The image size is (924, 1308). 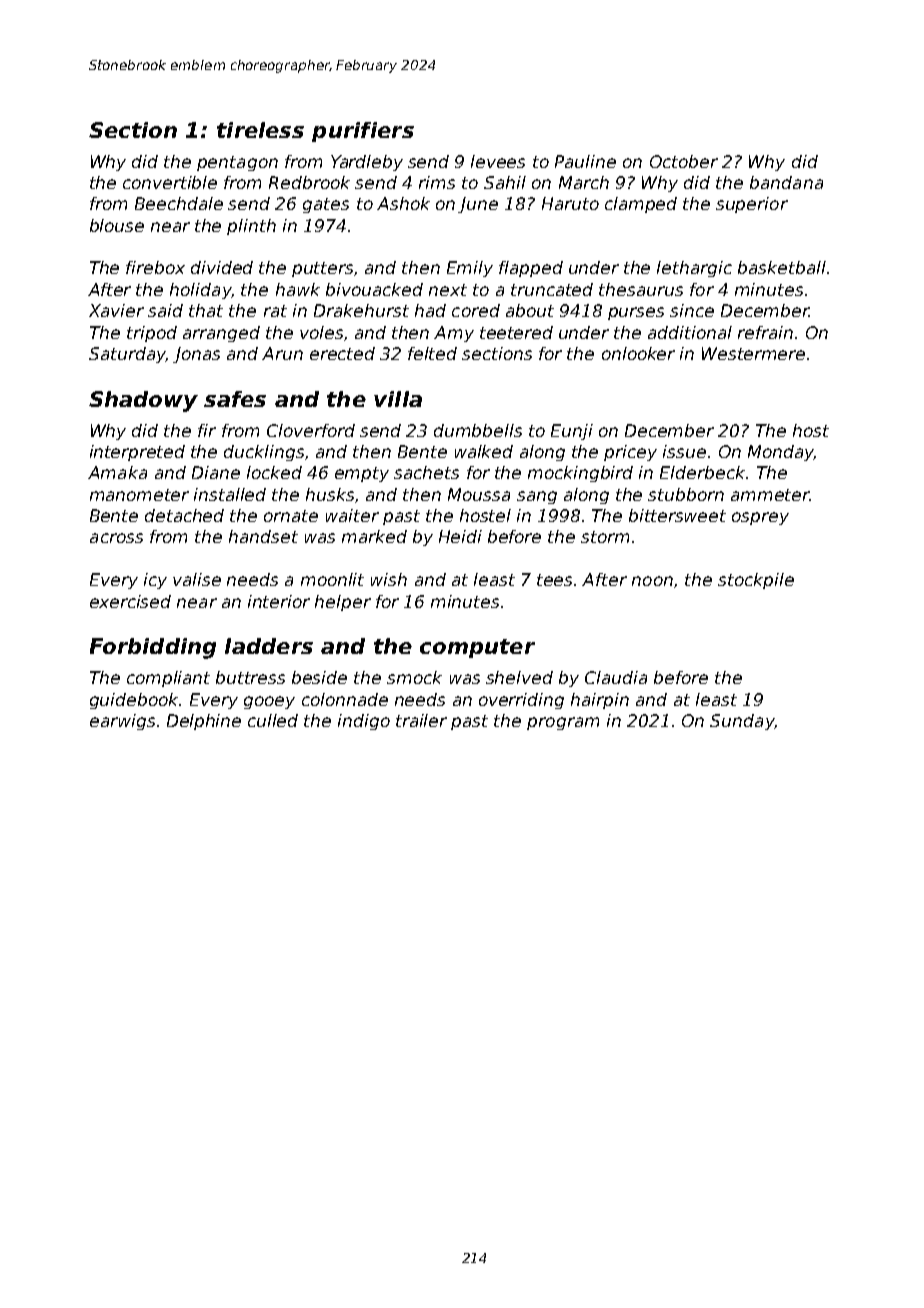 What do you see at coordinates (782, 267) in the screenshot?
I see `basketball` at bounding box center [782, 267].
